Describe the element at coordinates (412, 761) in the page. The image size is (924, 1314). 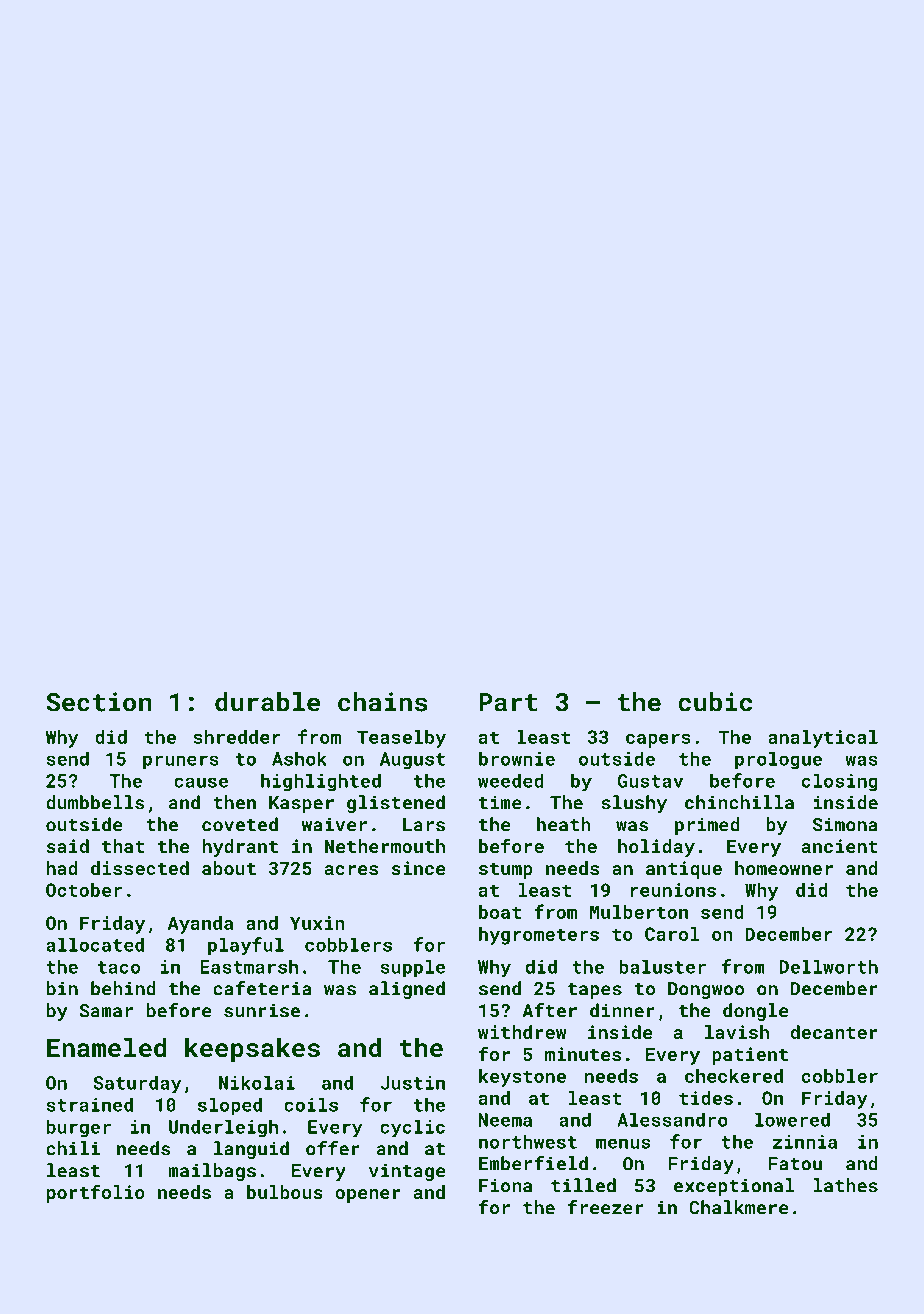
I see `August` at that location.
